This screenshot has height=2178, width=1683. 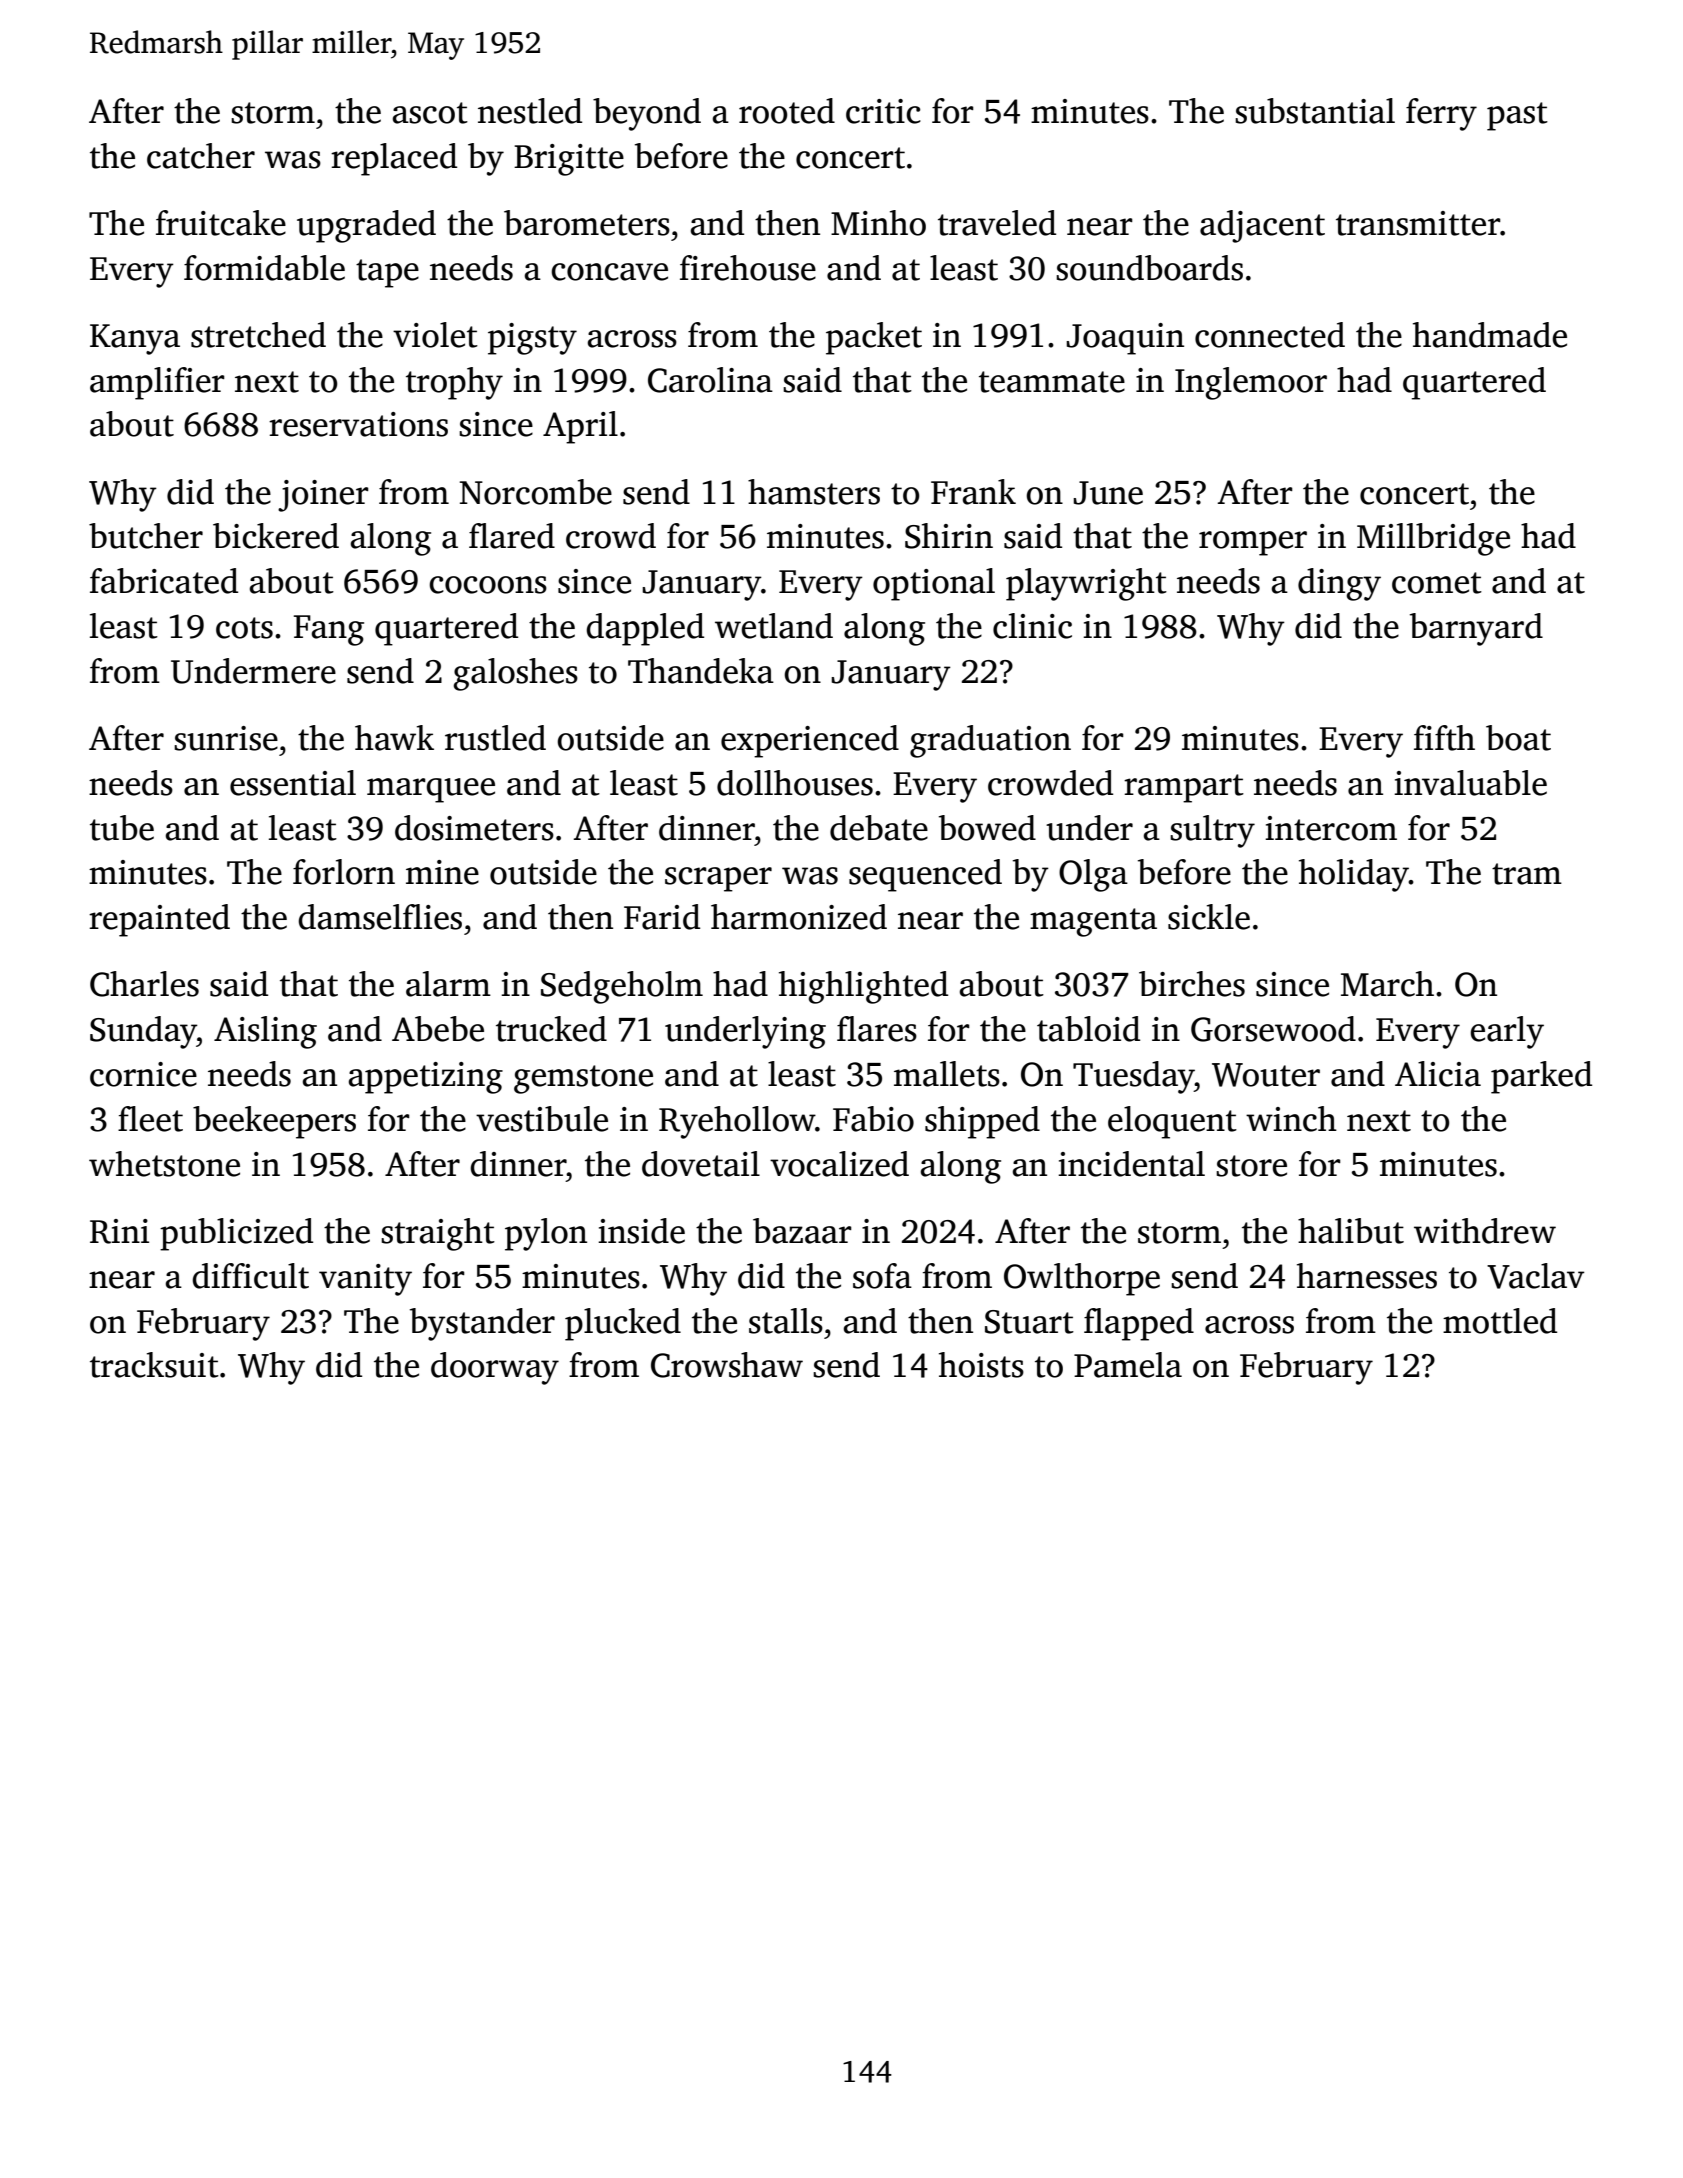 I want to click on cocoons, so click(x=488, y=585).
